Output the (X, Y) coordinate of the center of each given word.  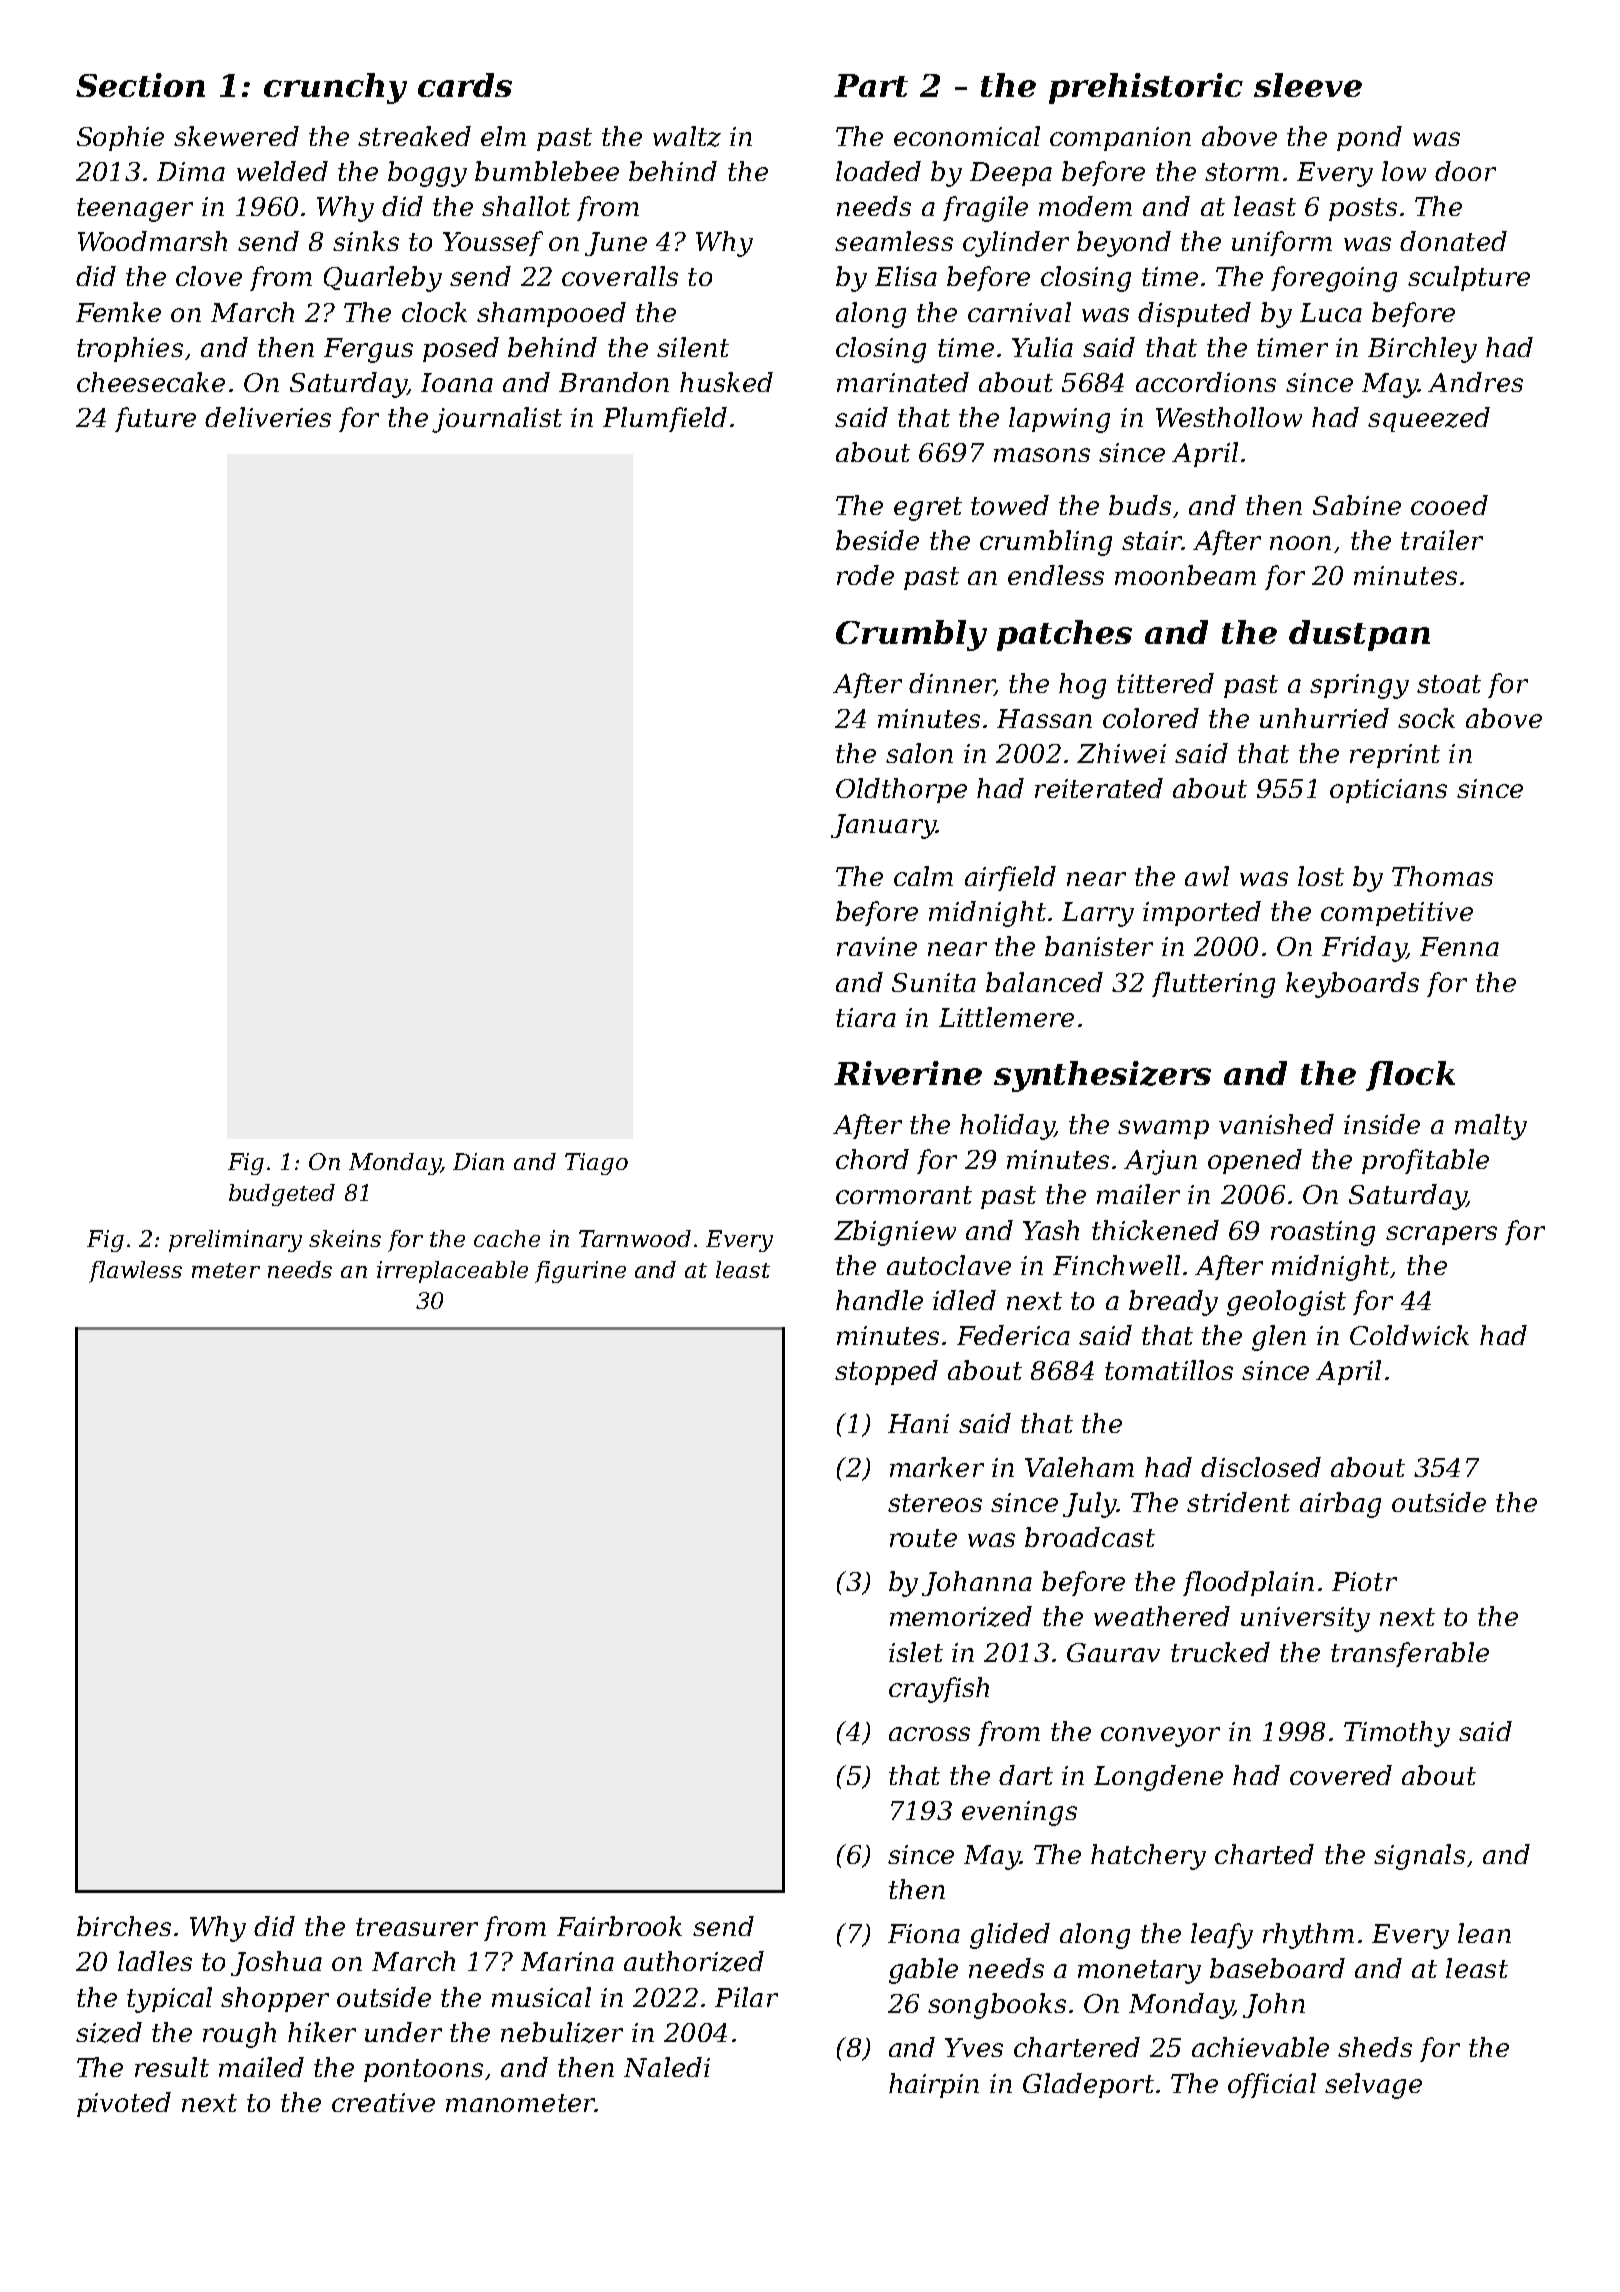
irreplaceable (452, 1272)
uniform (1282, 243)
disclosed (1261, 1467)
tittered (1165, 683)
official (1272, 2085)
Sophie (120, 138)
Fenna (1459, 946)
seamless (894, 241)
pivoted (124, 2104)
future (155, 419)
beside (877, 540)
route (923, 1538)
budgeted (282, 1195)
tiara (866, 1017)
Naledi (667, 2067)
